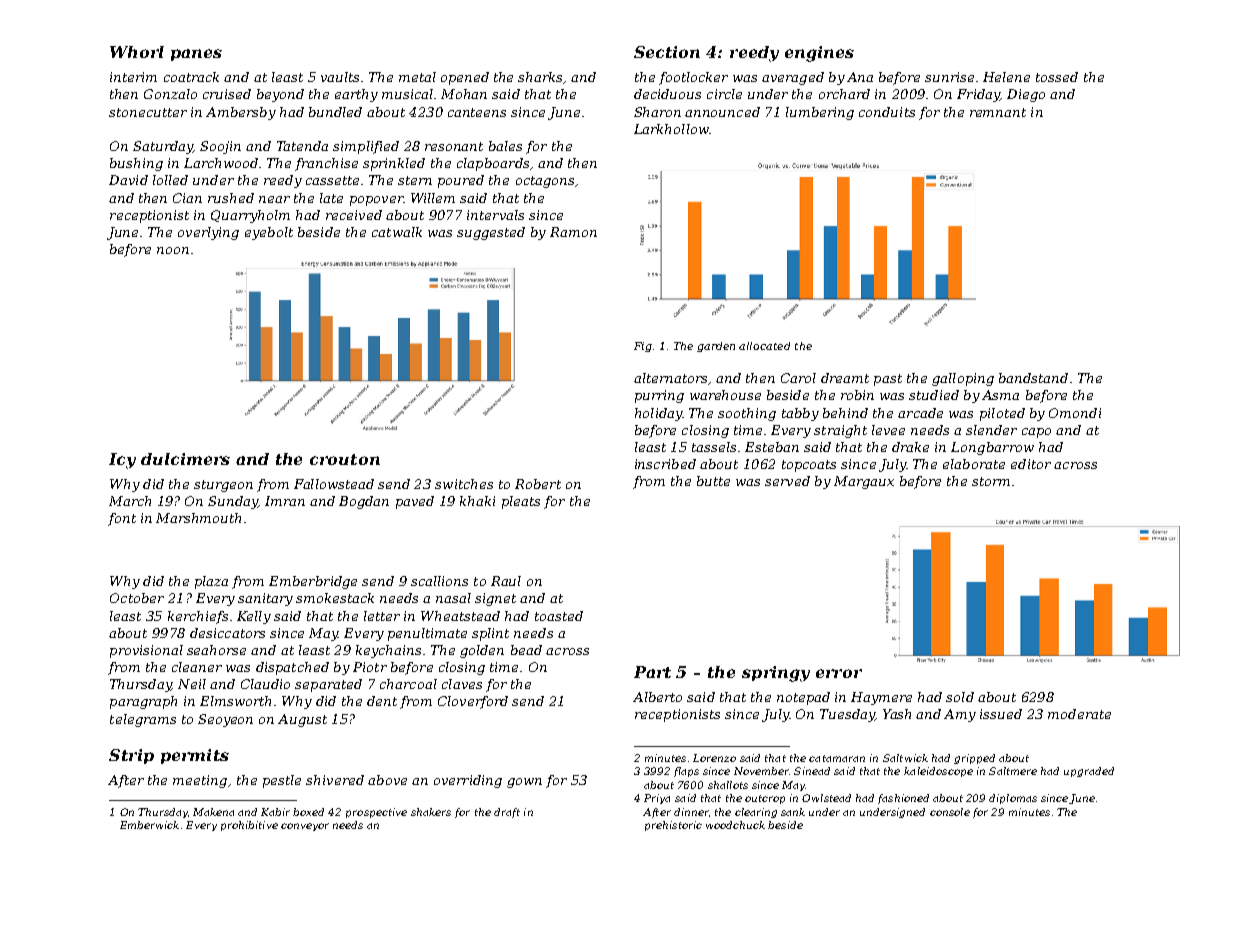 This page has width=1233, height=952. What do you see at coordinates (195, 756) in the page?
I see `permits` at bounding box center [195, 756].
